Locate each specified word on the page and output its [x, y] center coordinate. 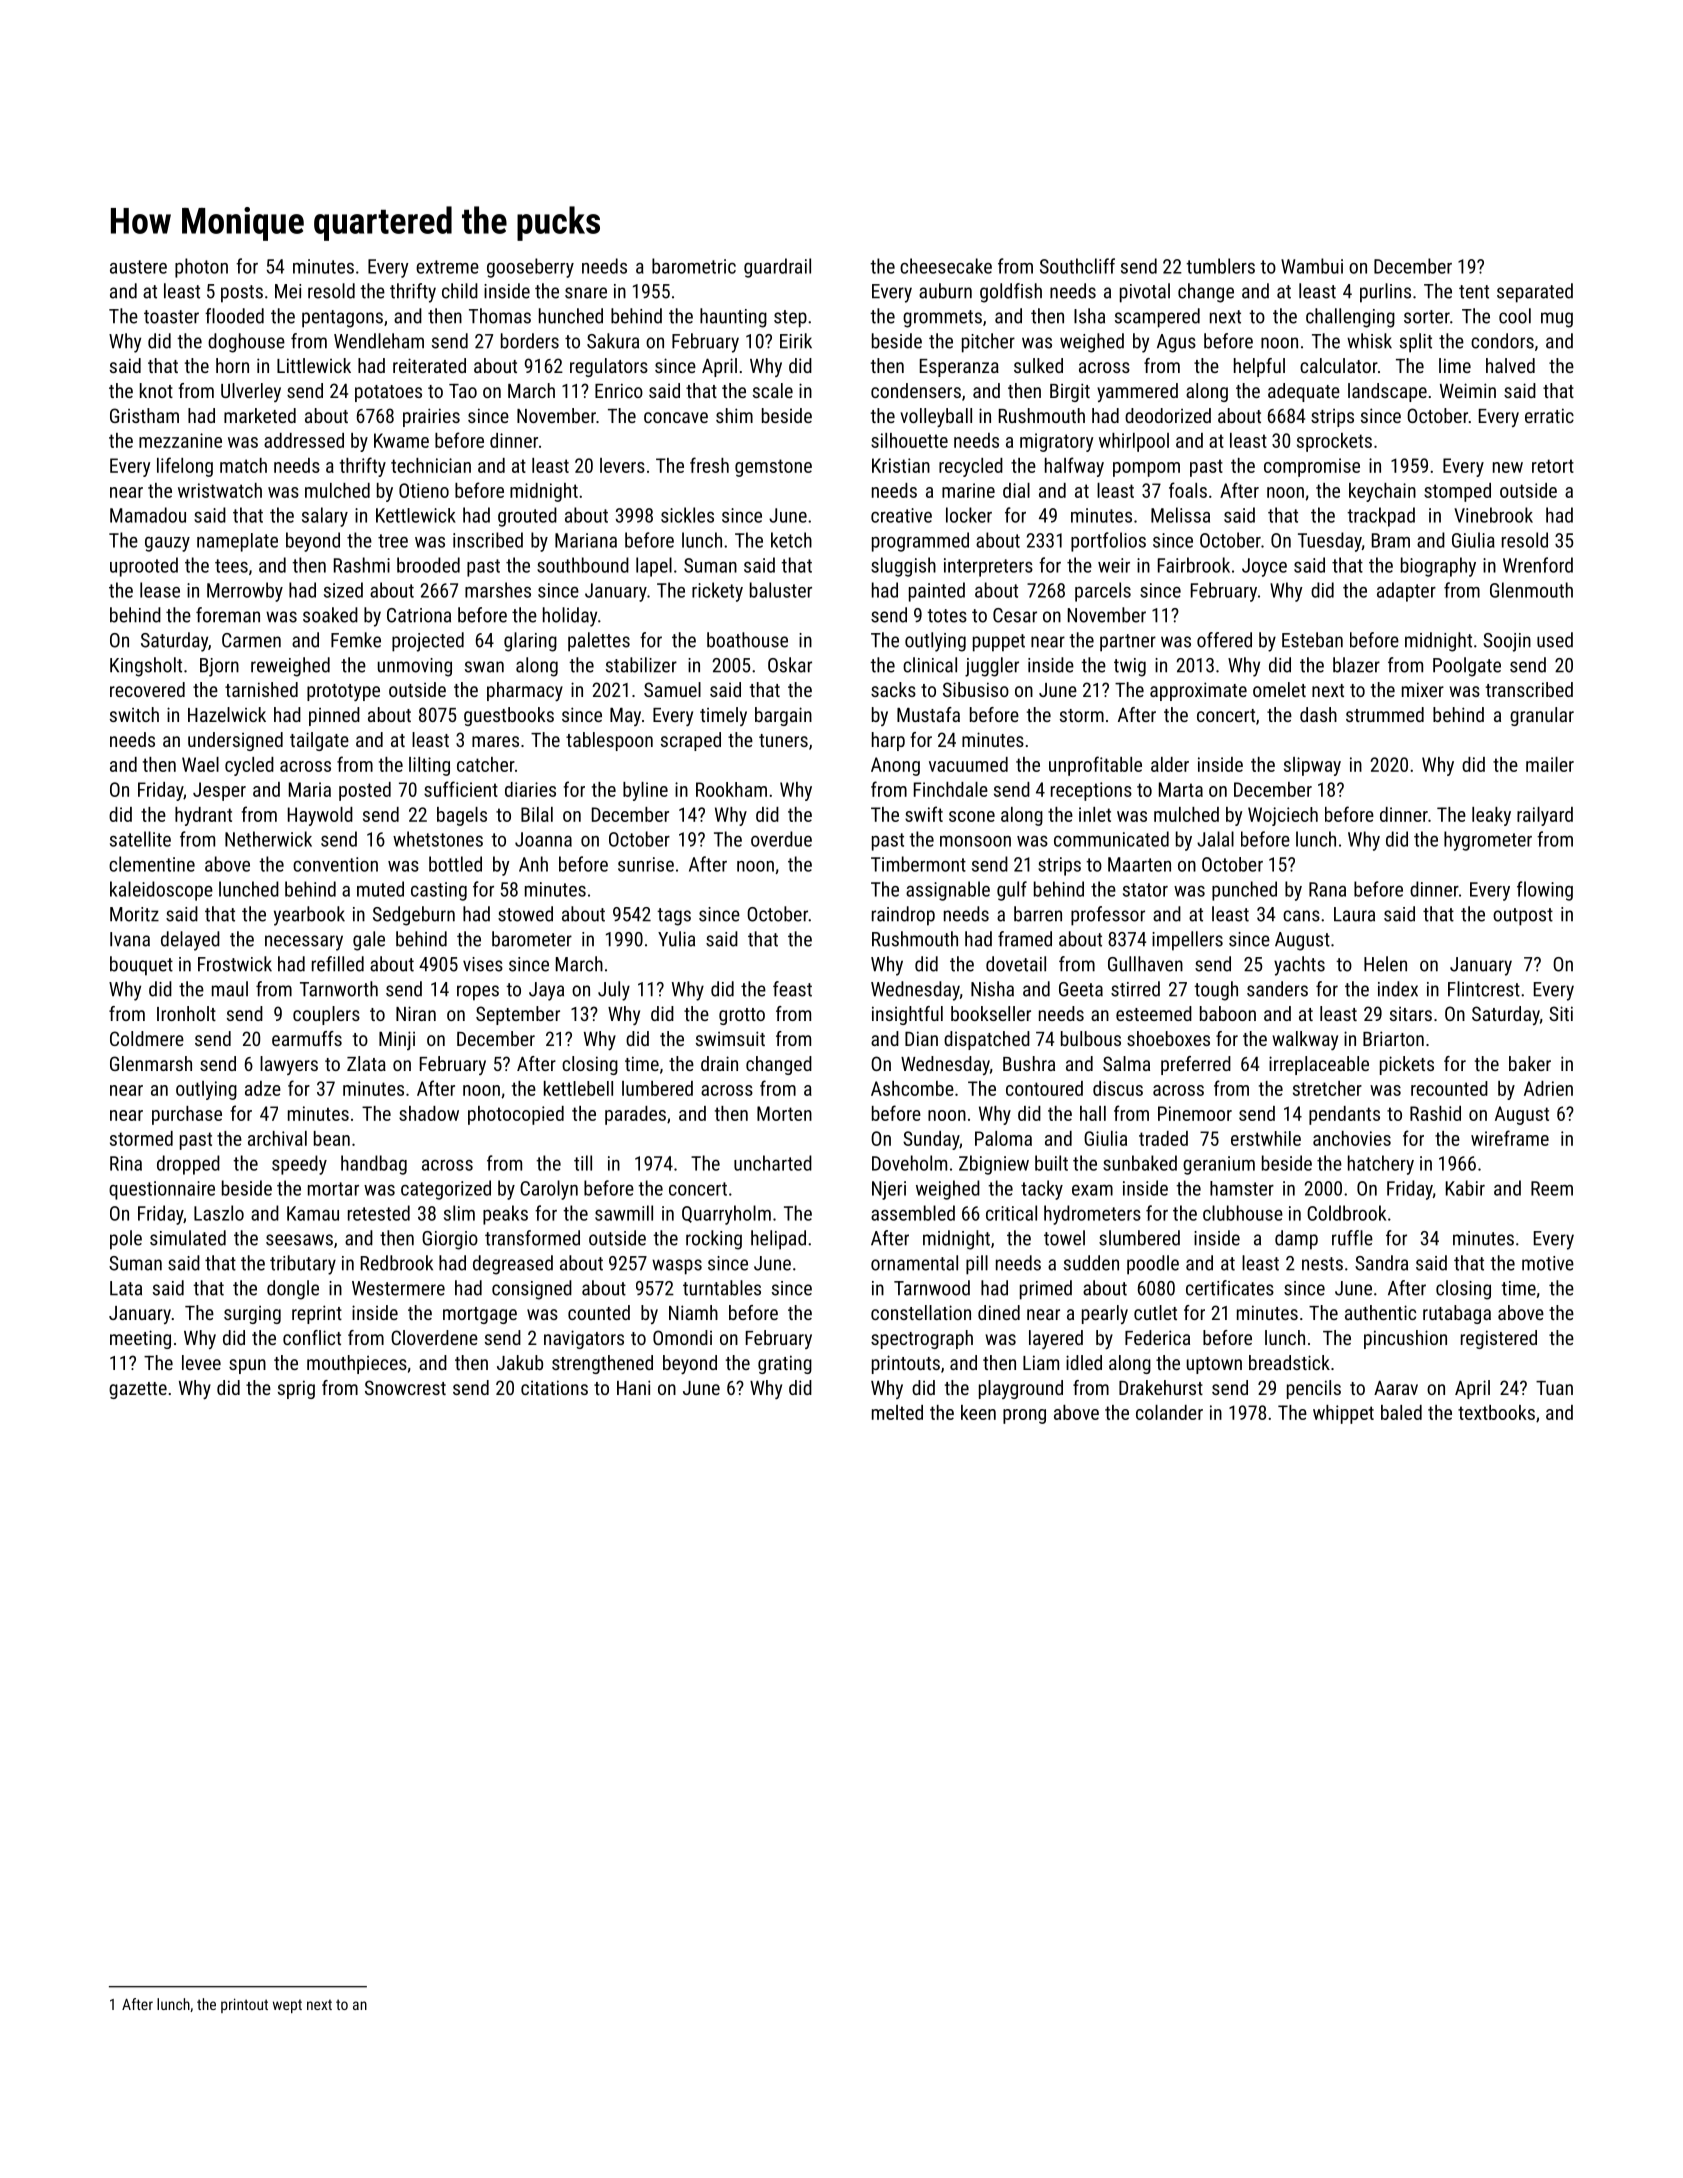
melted [897, 1412]
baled [1401, 1412]
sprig [296, 1389]
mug [1557, 320]
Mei [288, 291]
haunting [733, 318]
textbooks [1496, 1412]
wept [287, 2006]
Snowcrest [405, 1387]
